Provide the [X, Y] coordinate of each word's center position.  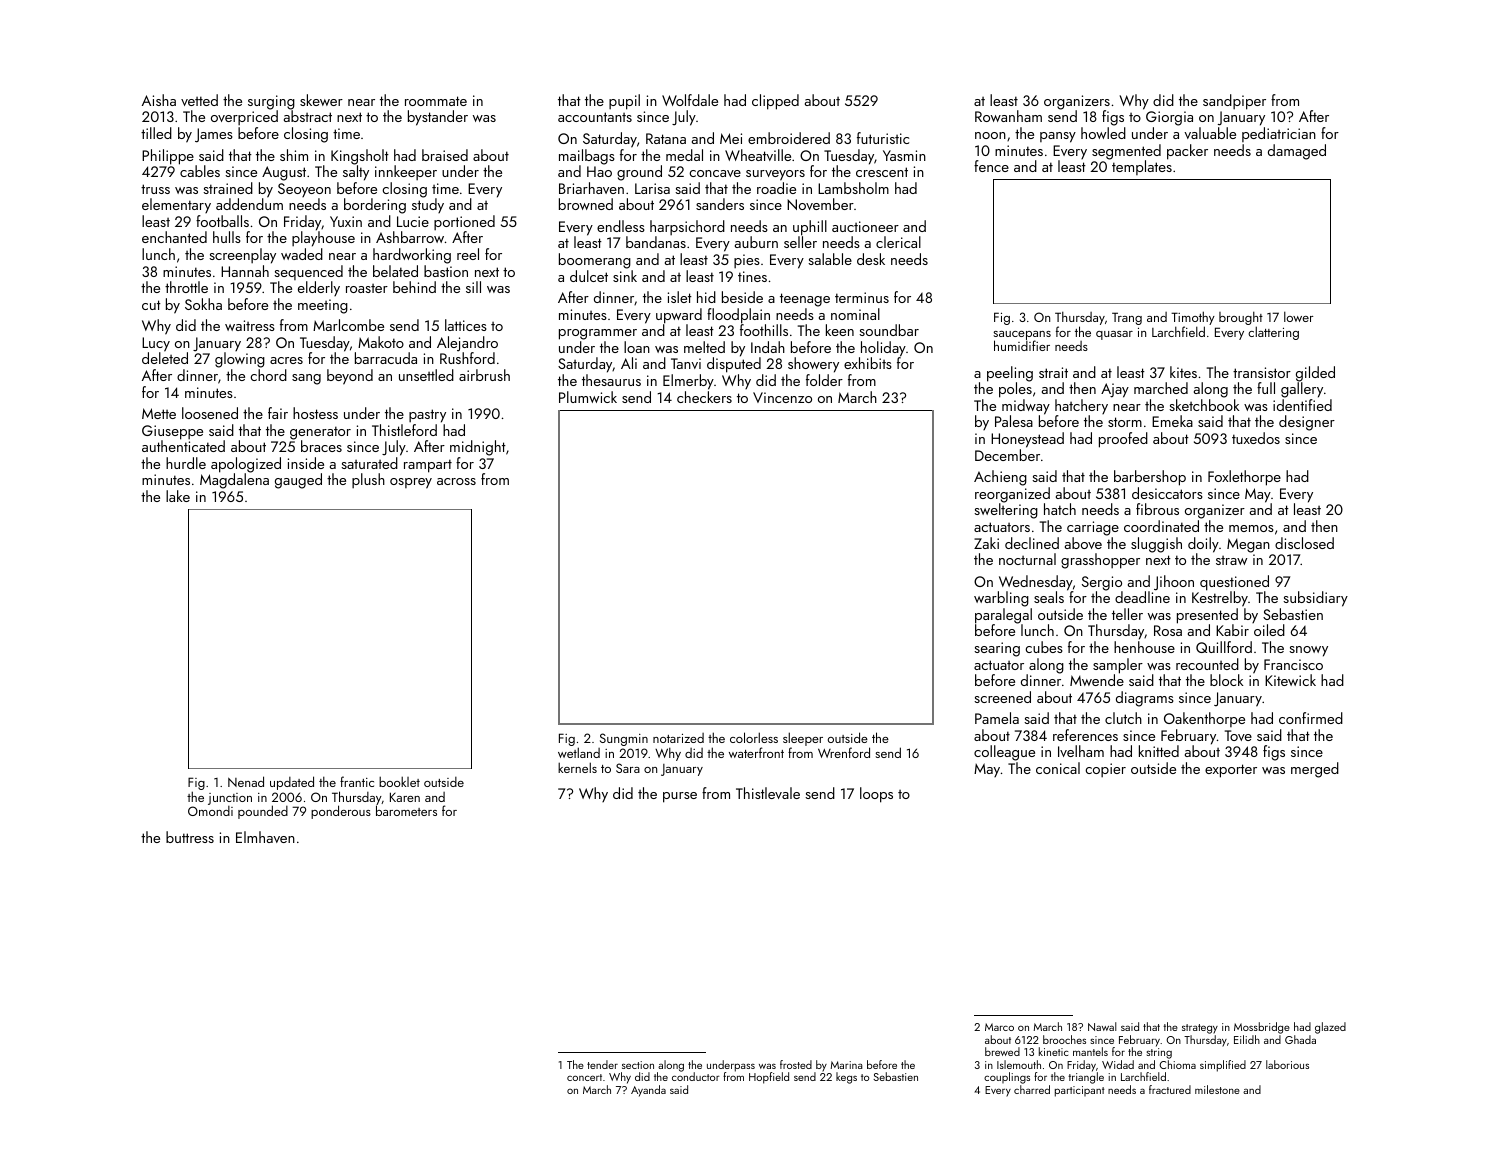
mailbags [587, 157]
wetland [579, 753]
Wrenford [844, 752]
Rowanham [1008, 116]
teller [1127, 614]
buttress [190, 837]
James [214, 135]
